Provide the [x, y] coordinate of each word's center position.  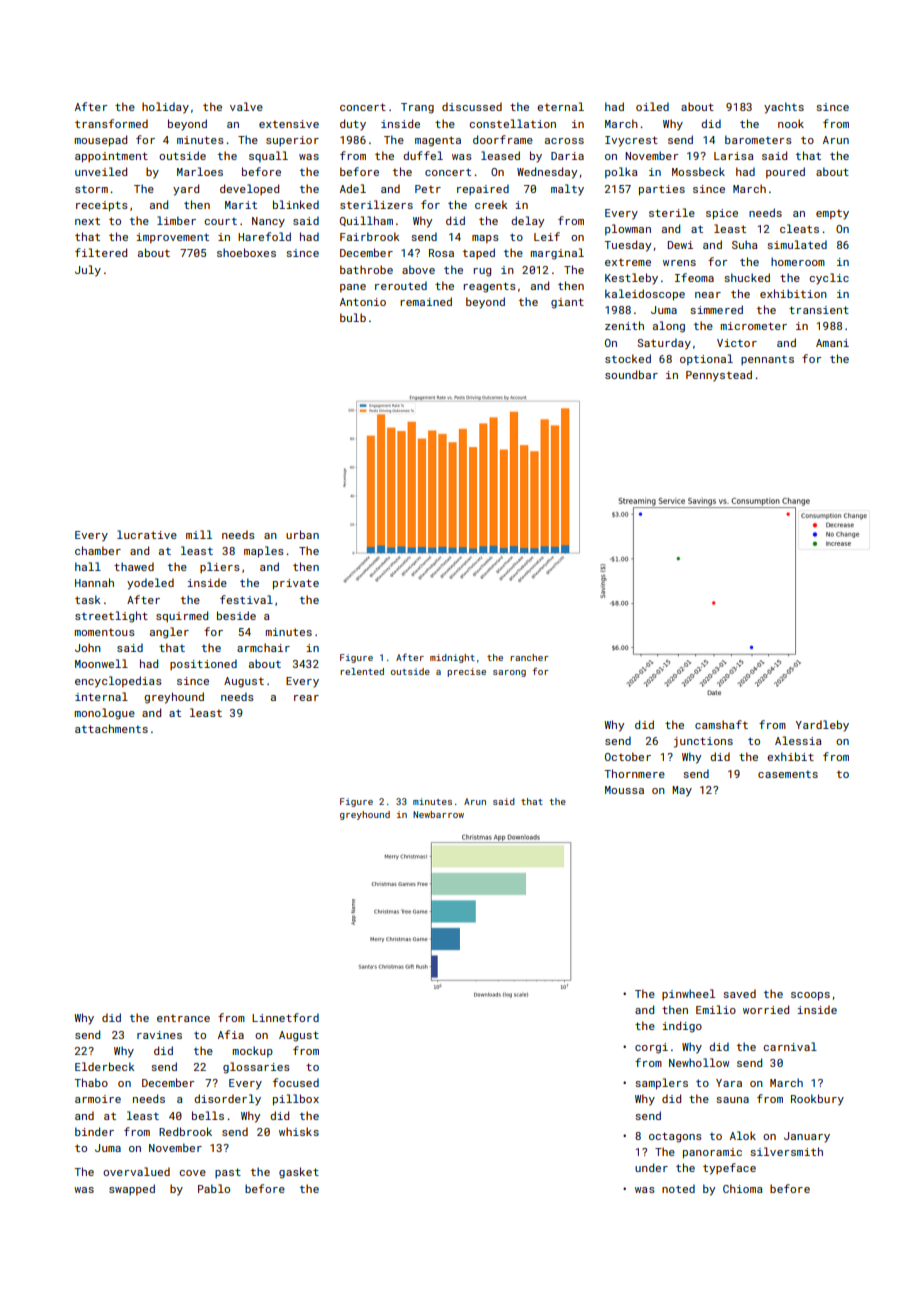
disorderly [227, 1100]
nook [791, 123]
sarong [509, 673]
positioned [203, 664]
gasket [299, 1173]
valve [246, 106]
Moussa [624, 790]
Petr [428, 189]
